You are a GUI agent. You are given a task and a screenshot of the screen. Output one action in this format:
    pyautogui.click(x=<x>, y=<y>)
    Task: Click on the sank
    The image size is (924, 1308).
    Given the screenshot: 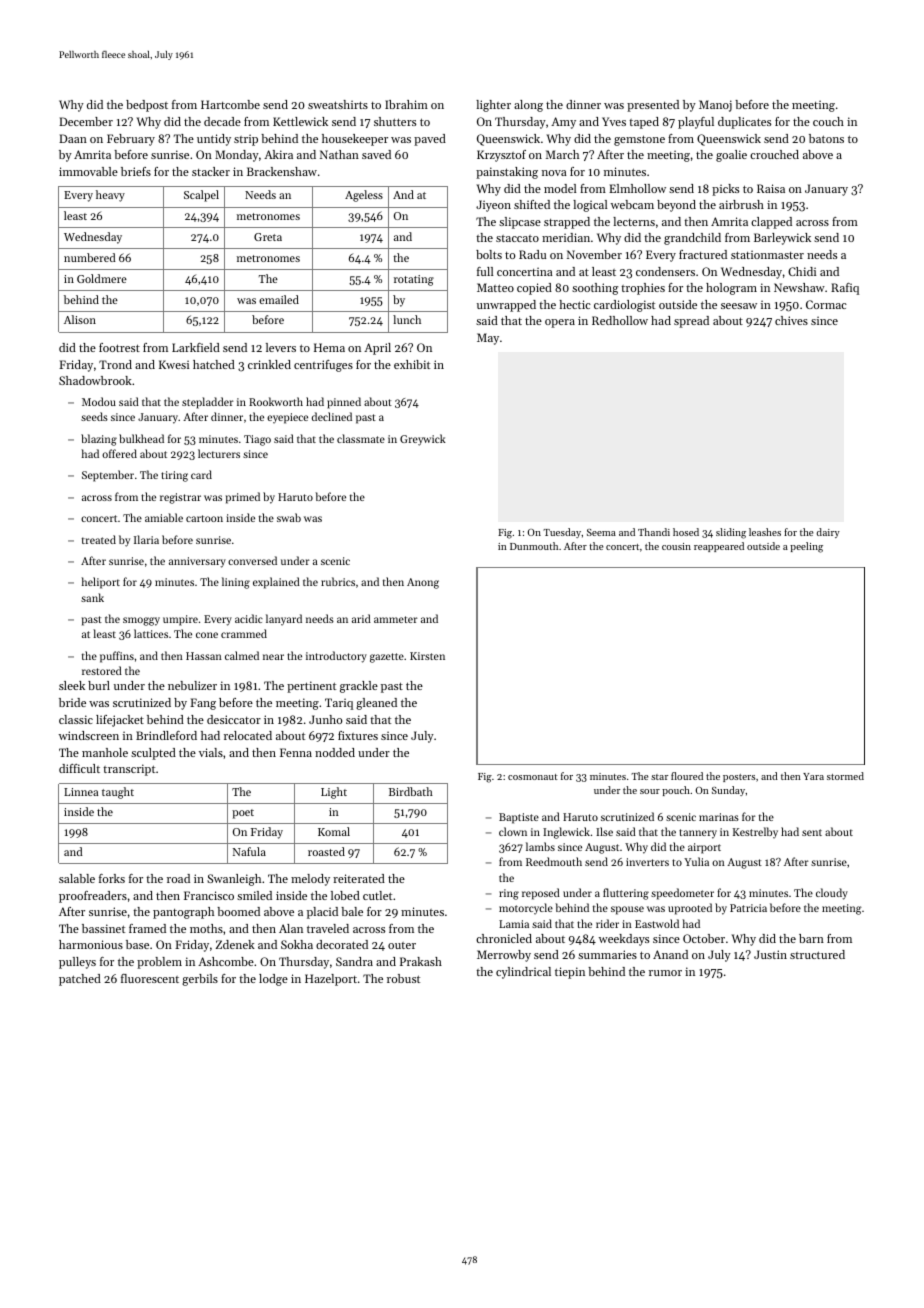 What is the action you would take?
    pyautogui.click(x=92, y=597)
